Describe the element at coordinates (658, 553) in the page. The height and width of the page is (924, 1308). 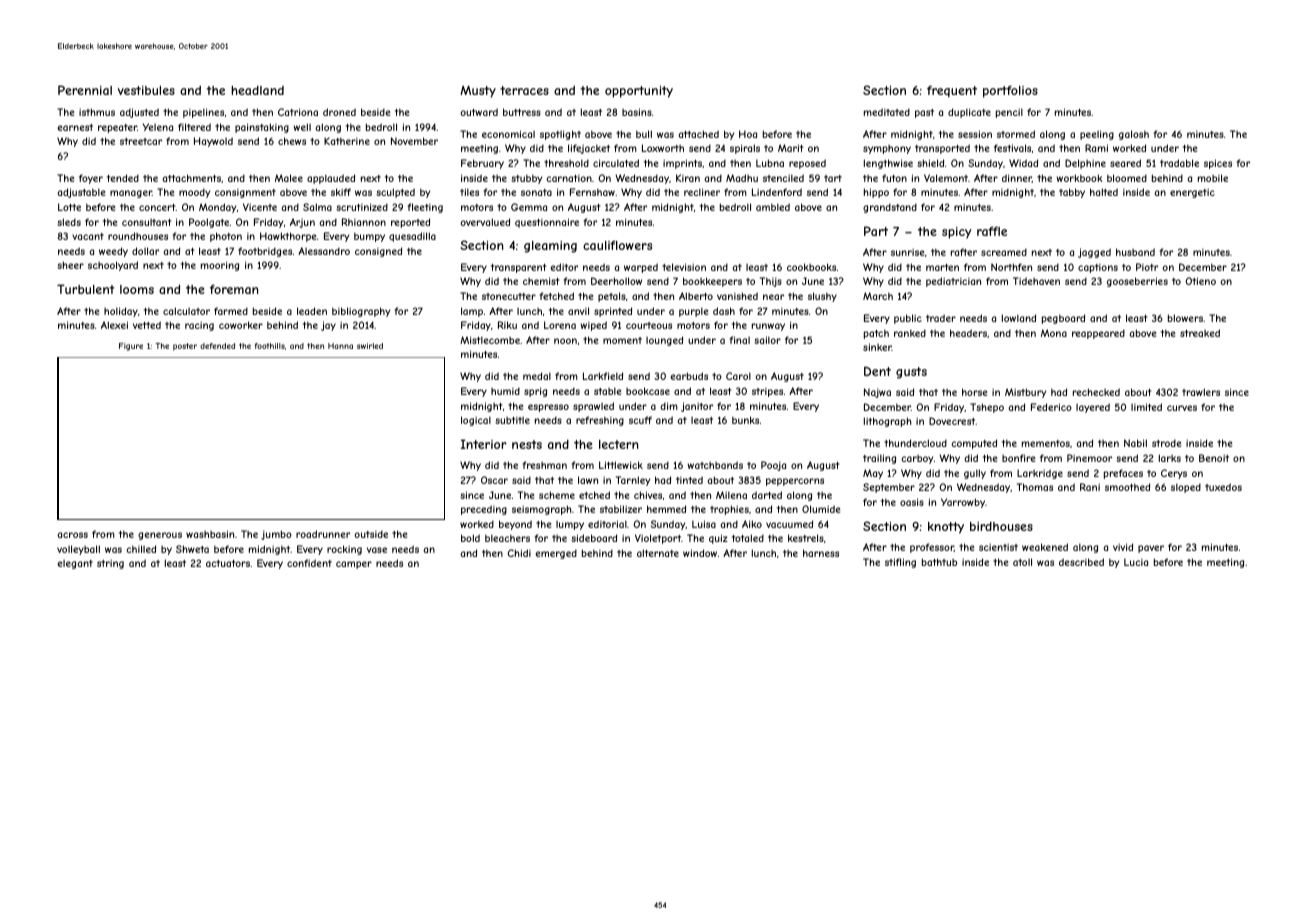
I see `alternate` at that location.
